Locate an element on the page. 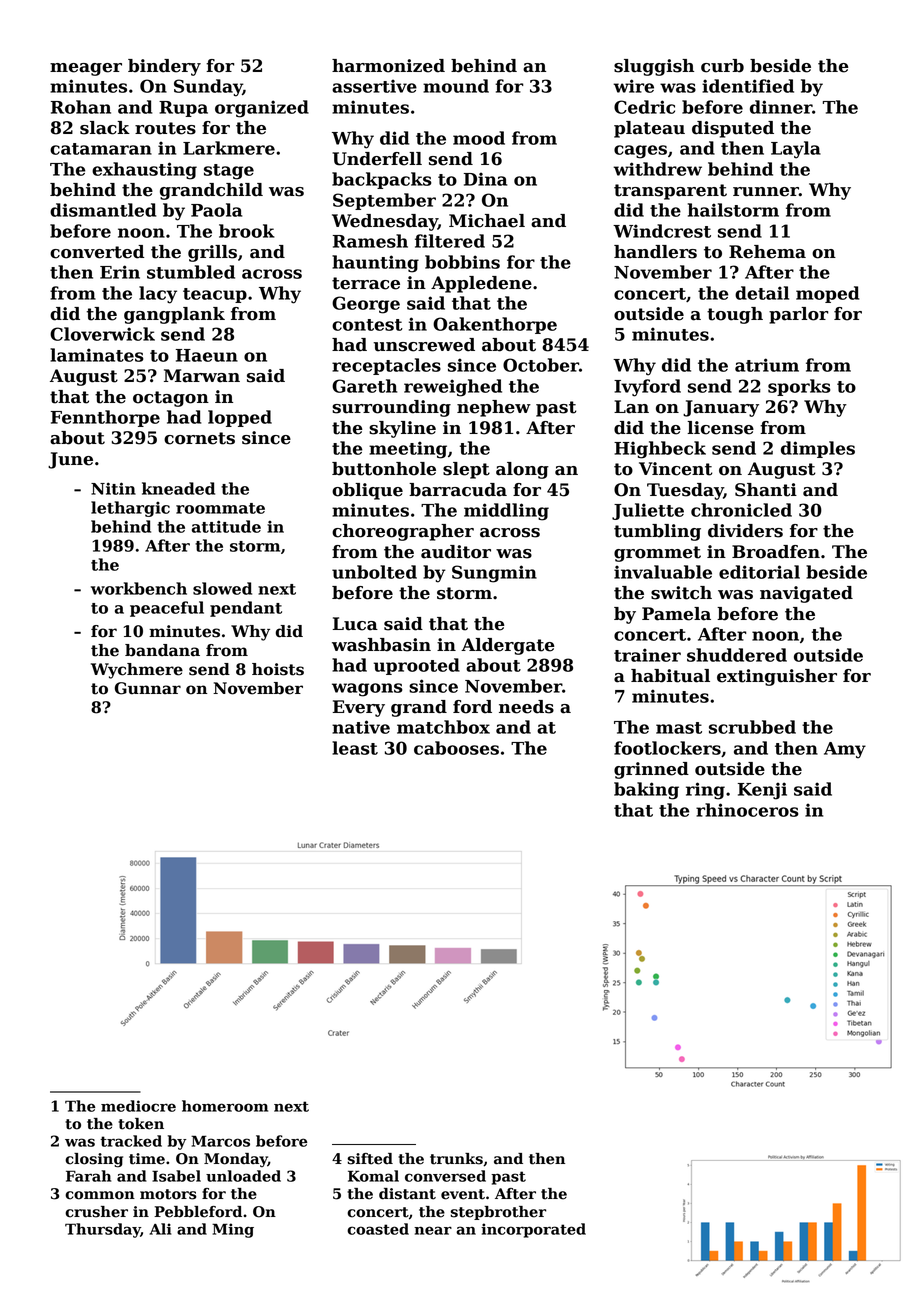 This page has height=1308, width=924. rhinoceros is located at coordinates (747, 810).
